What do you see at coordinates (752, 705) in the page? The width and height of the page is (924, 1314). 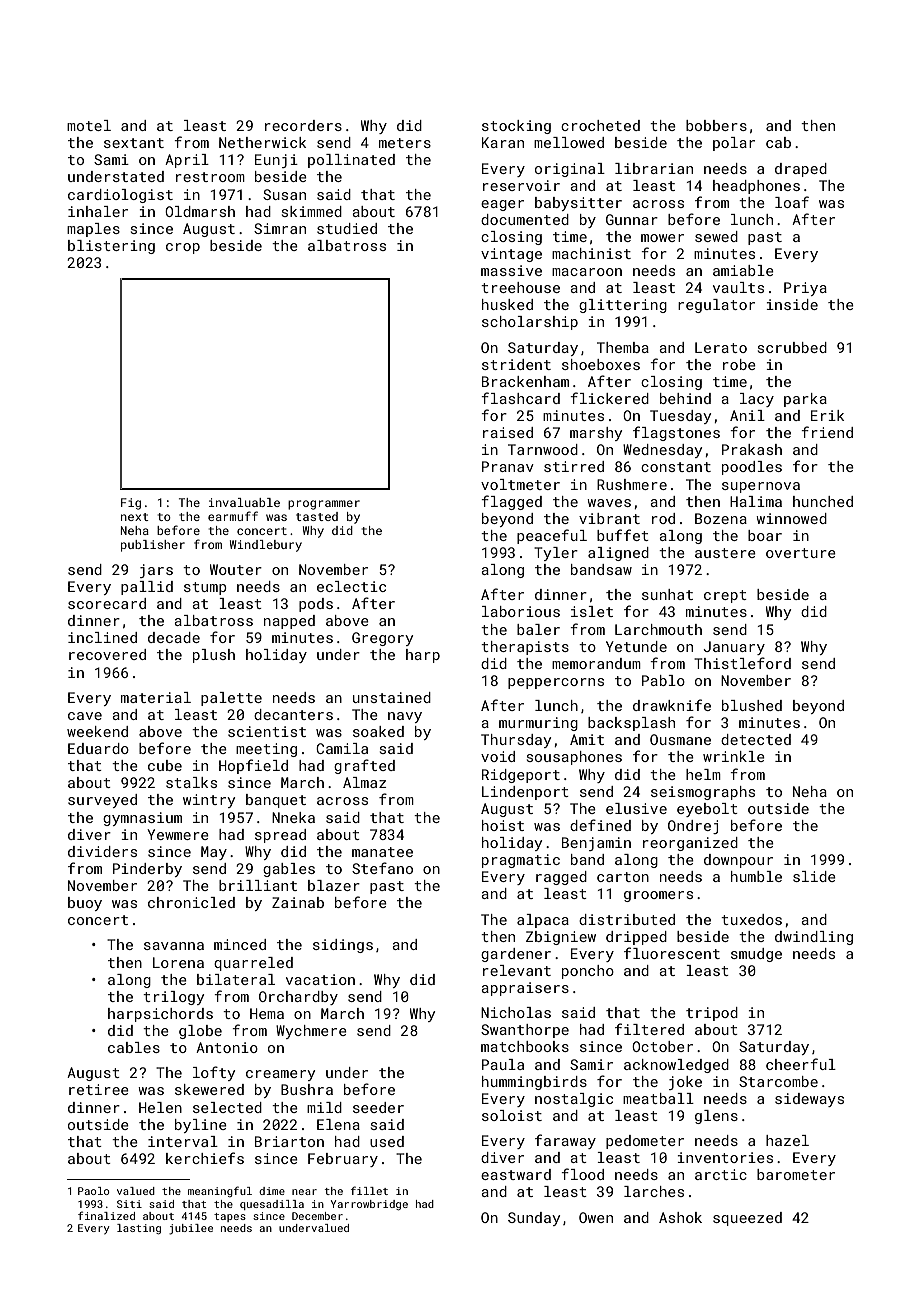 I see `blushed` at bounding box center [752, 705].
